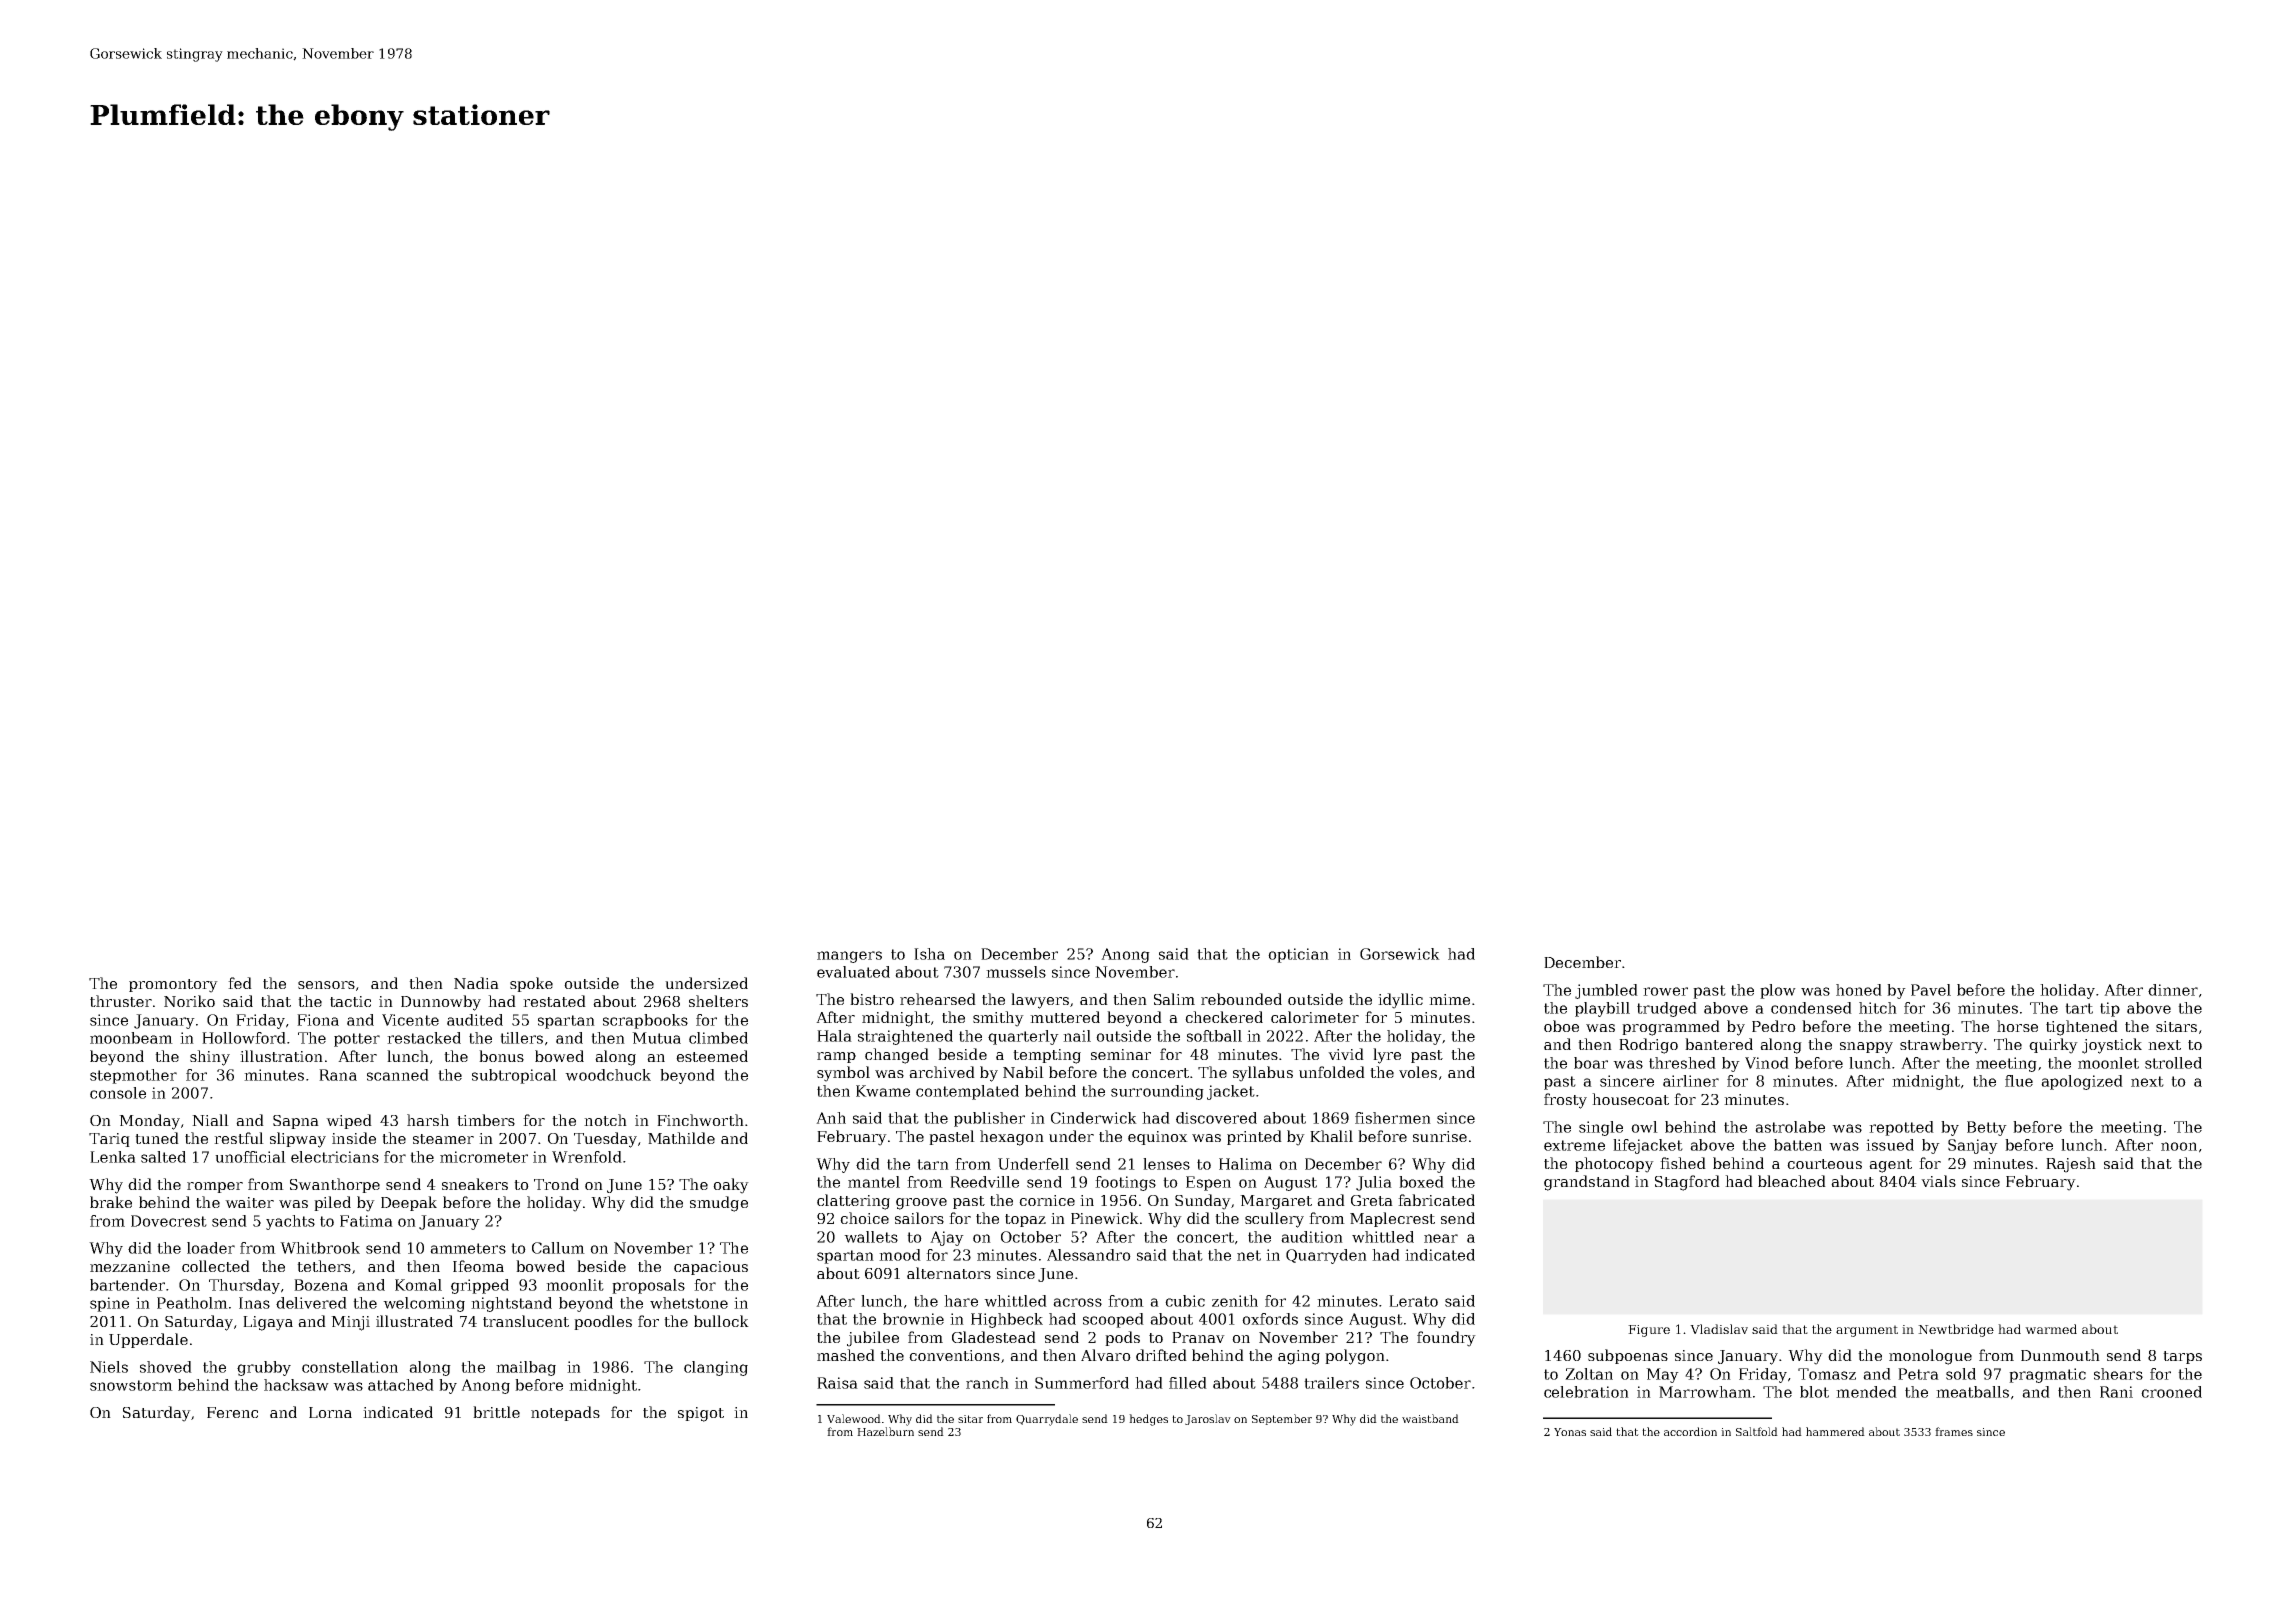  What do you see at coordinates (2182, 1357) in the page?
I see `tarps` at bounding box center [2182, 1357].
